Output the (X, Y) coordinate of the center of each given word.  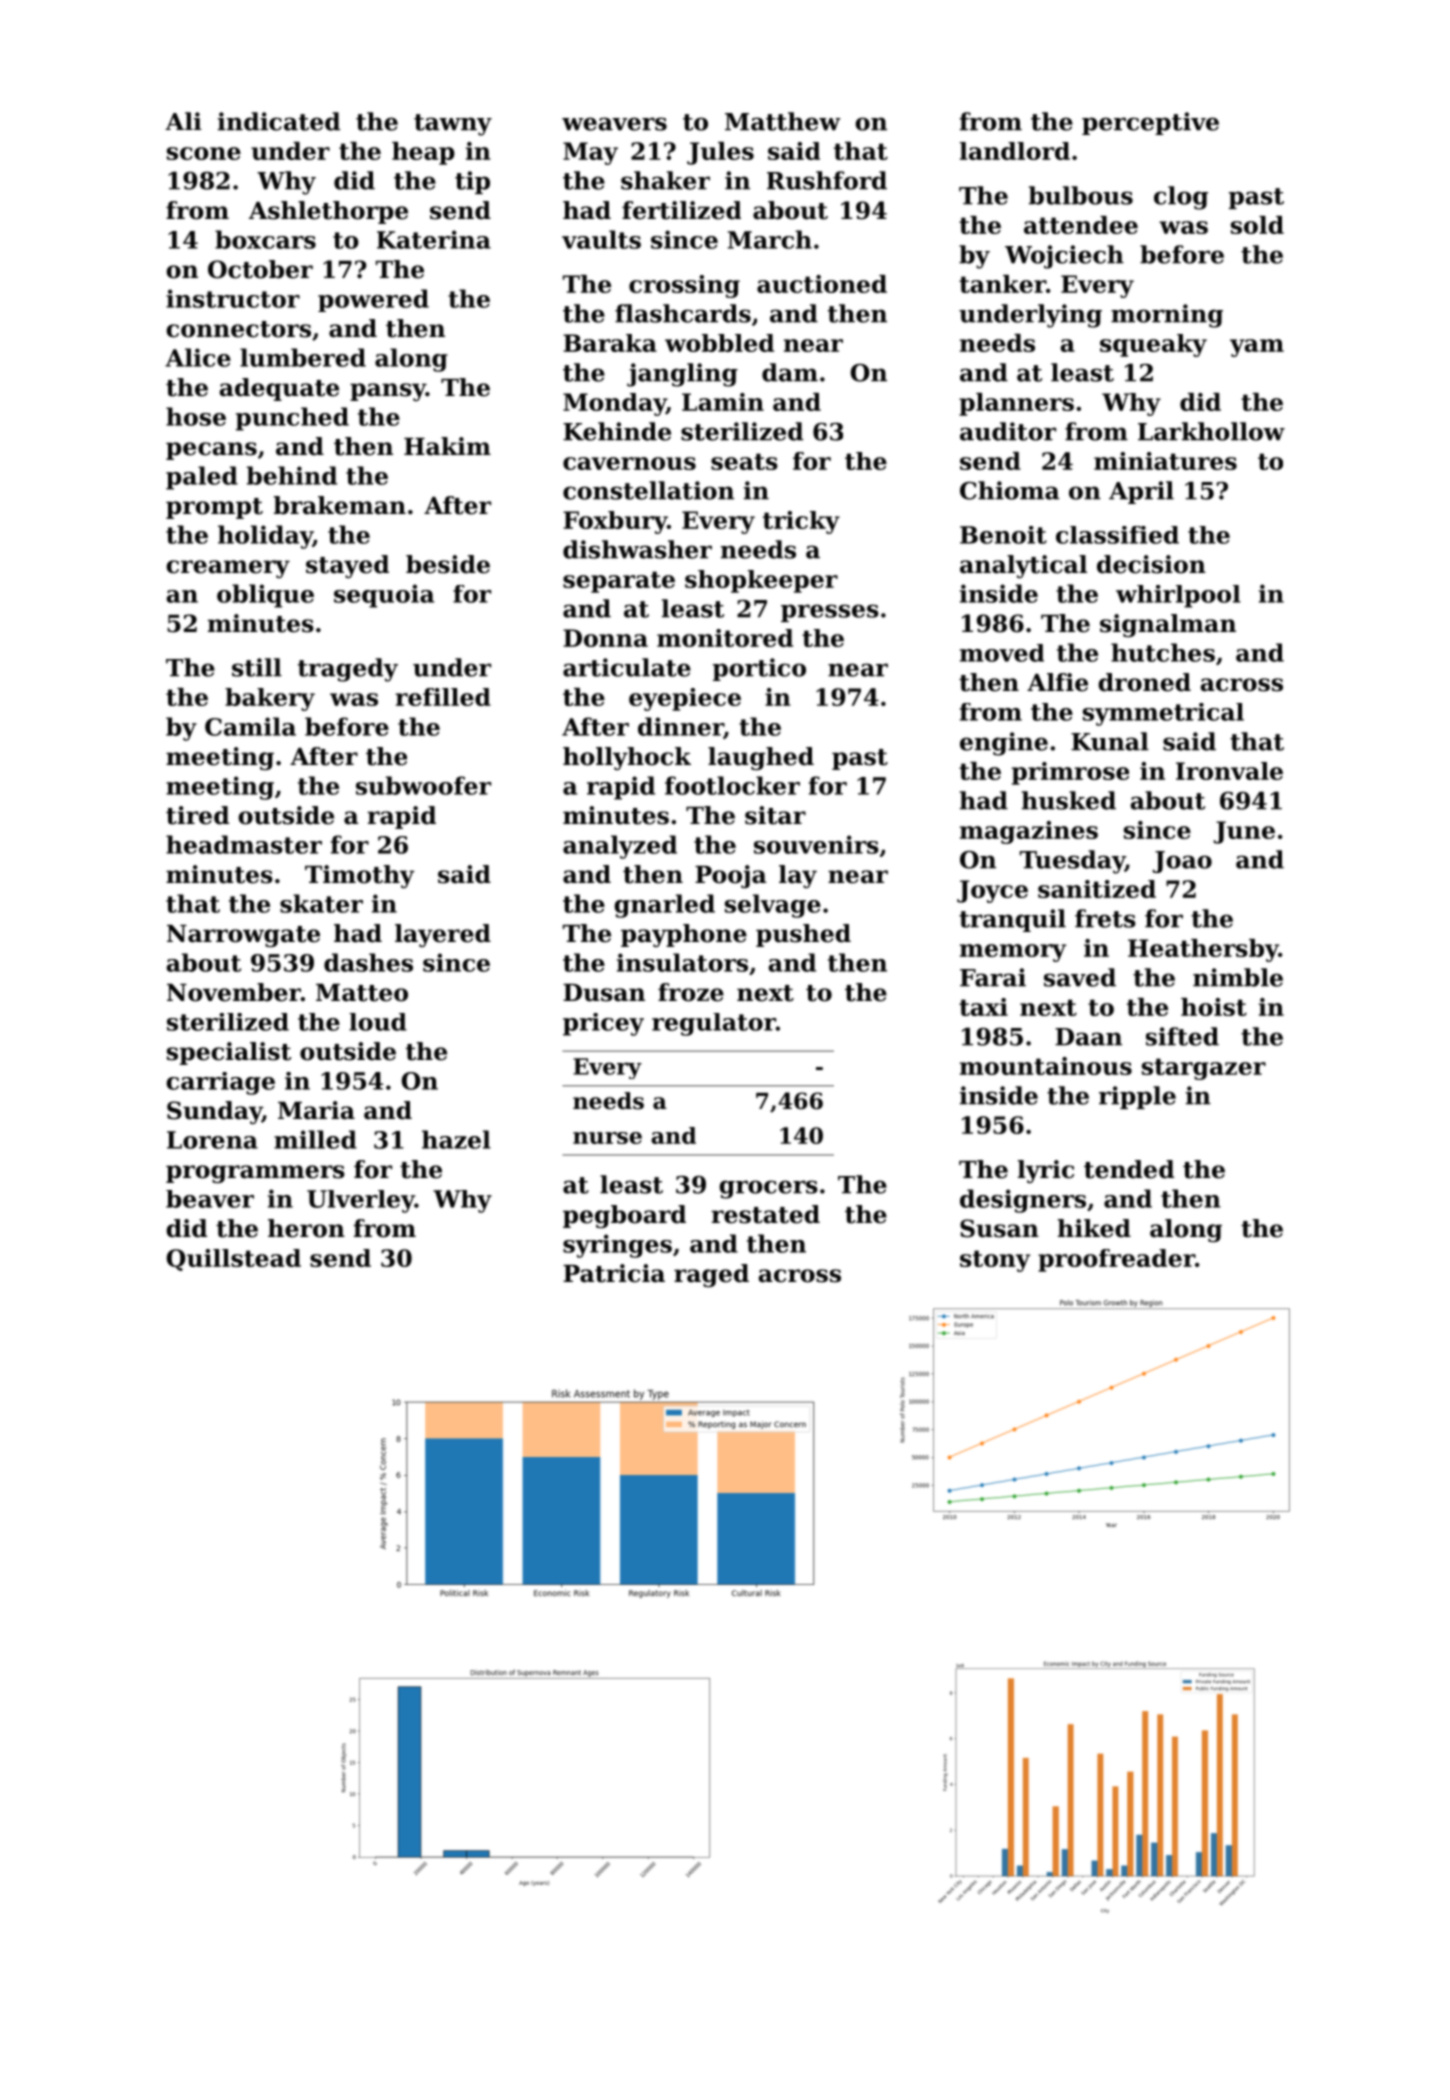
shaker (665, 180)
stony (995, 1261)
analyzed (620, 847)
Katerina (434, 239)
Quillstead (234, 1260)
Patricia (614, 1273)
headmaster (244, 844)
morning (1167, 316)
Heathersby (1203, 950)
